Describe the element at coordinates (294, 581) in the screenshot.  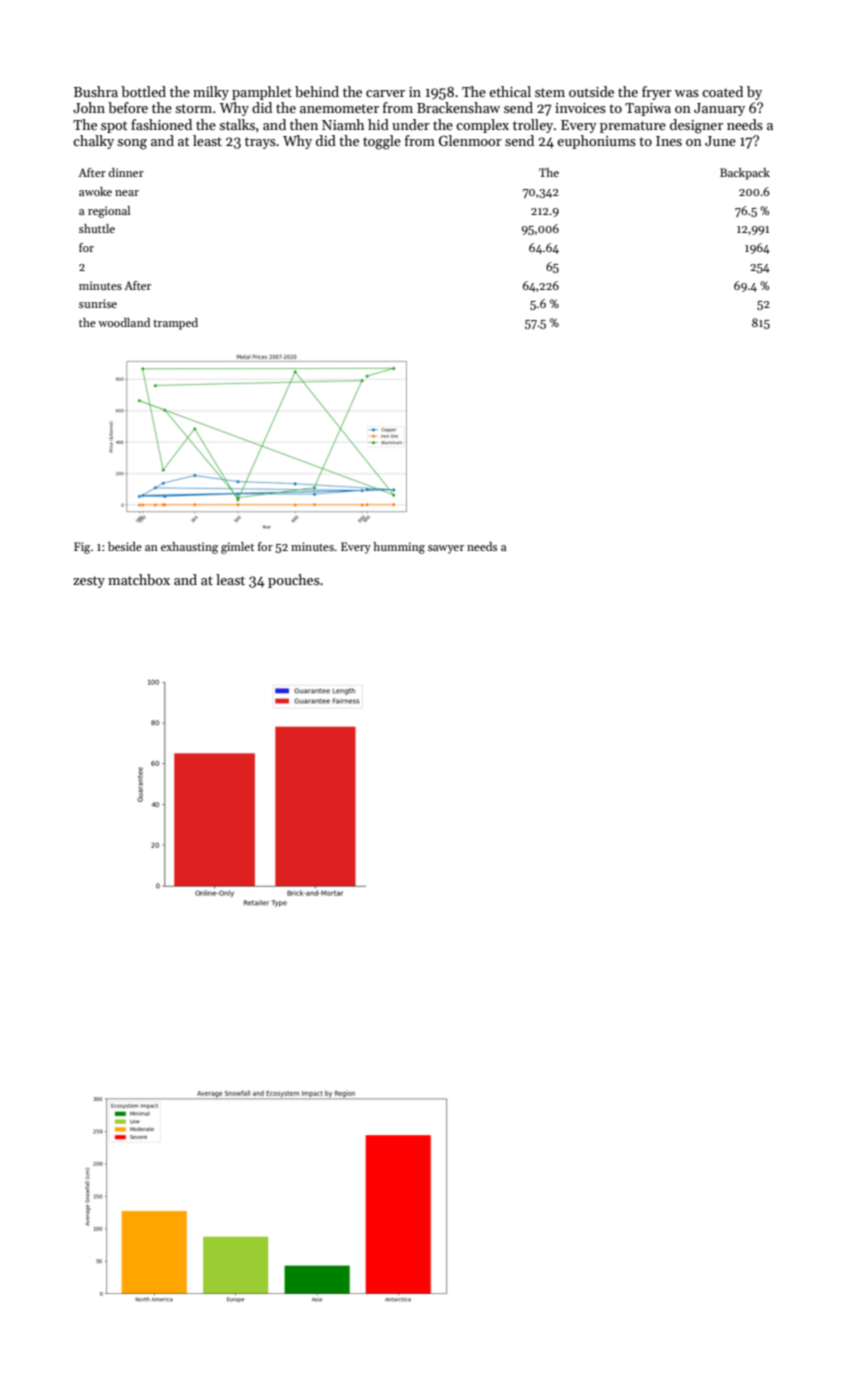
I see `pouches` at that location.
